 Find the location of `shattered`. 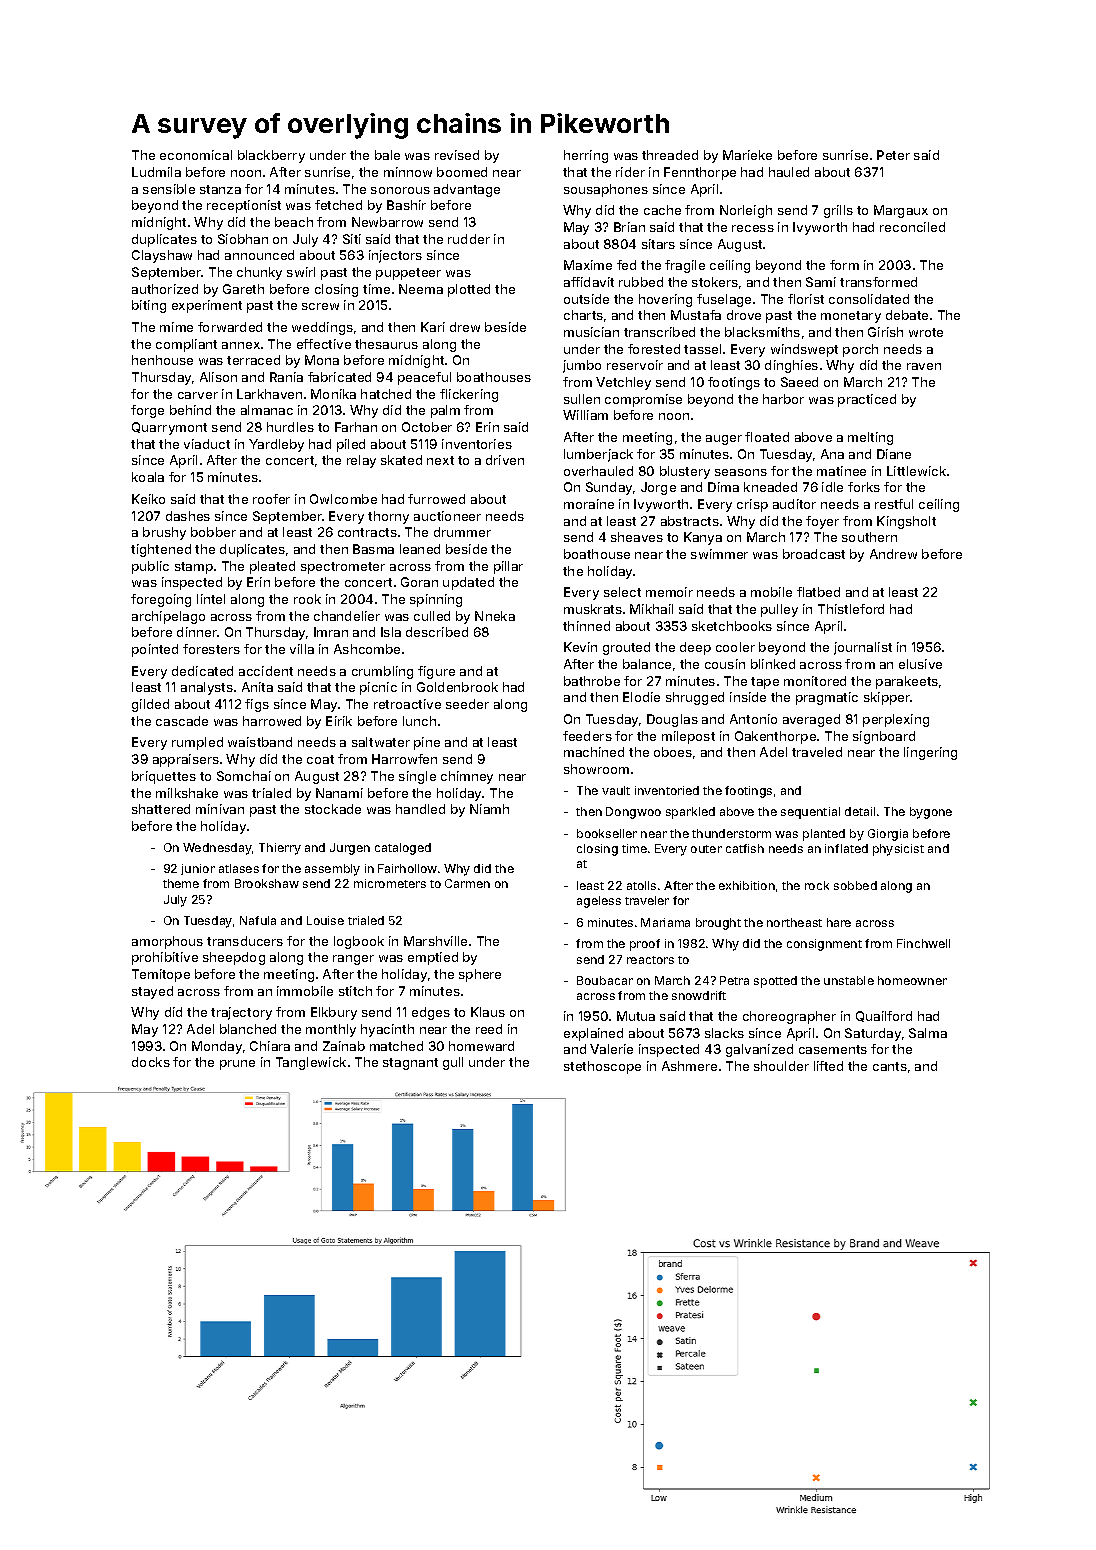

shattered is located at coordinates (161, 809).
